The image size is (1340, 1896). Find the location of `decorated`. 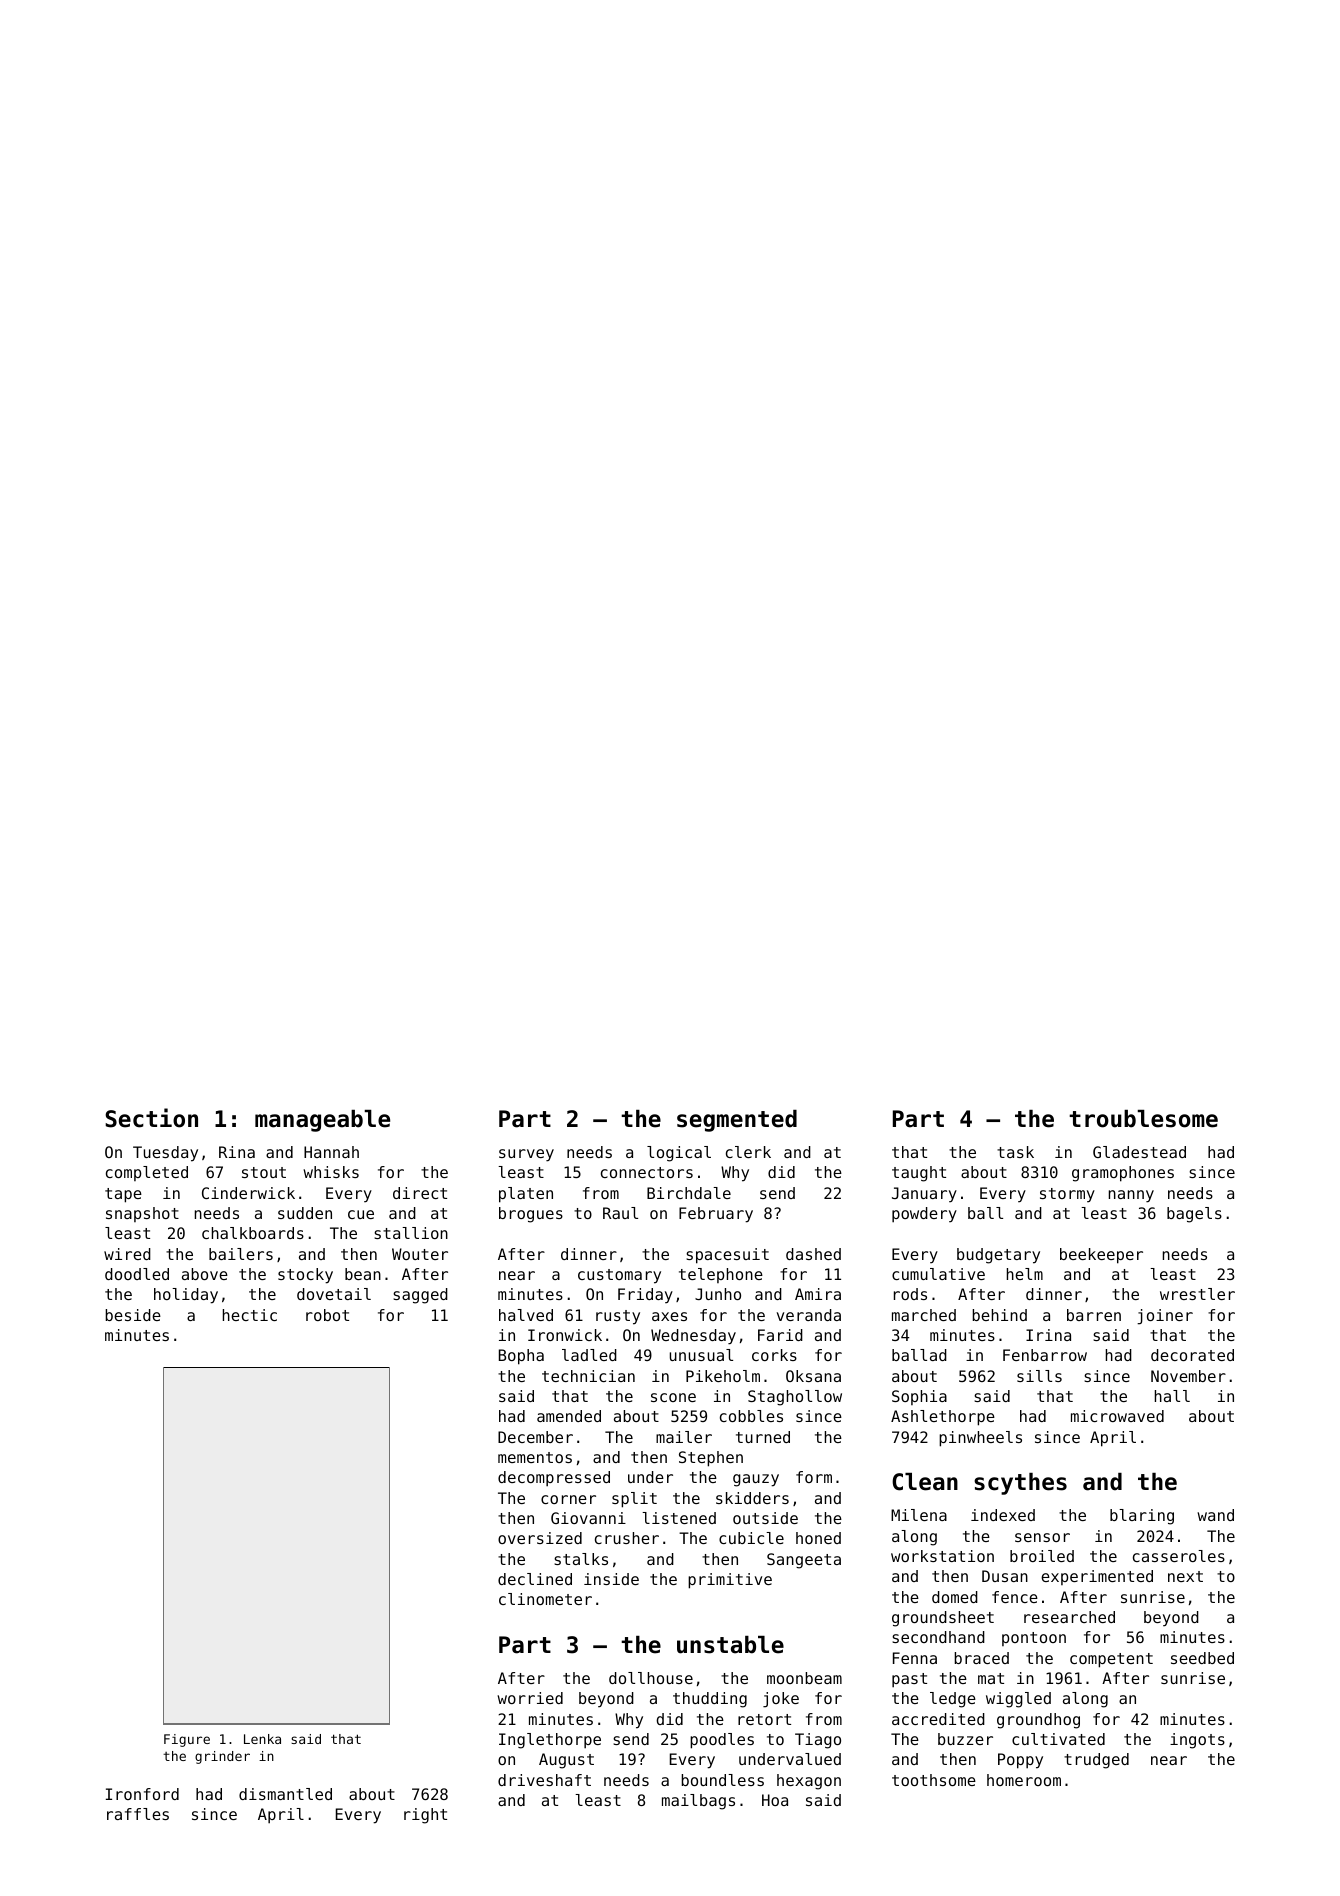

decorated is located at coordinates (1192, 1355).
